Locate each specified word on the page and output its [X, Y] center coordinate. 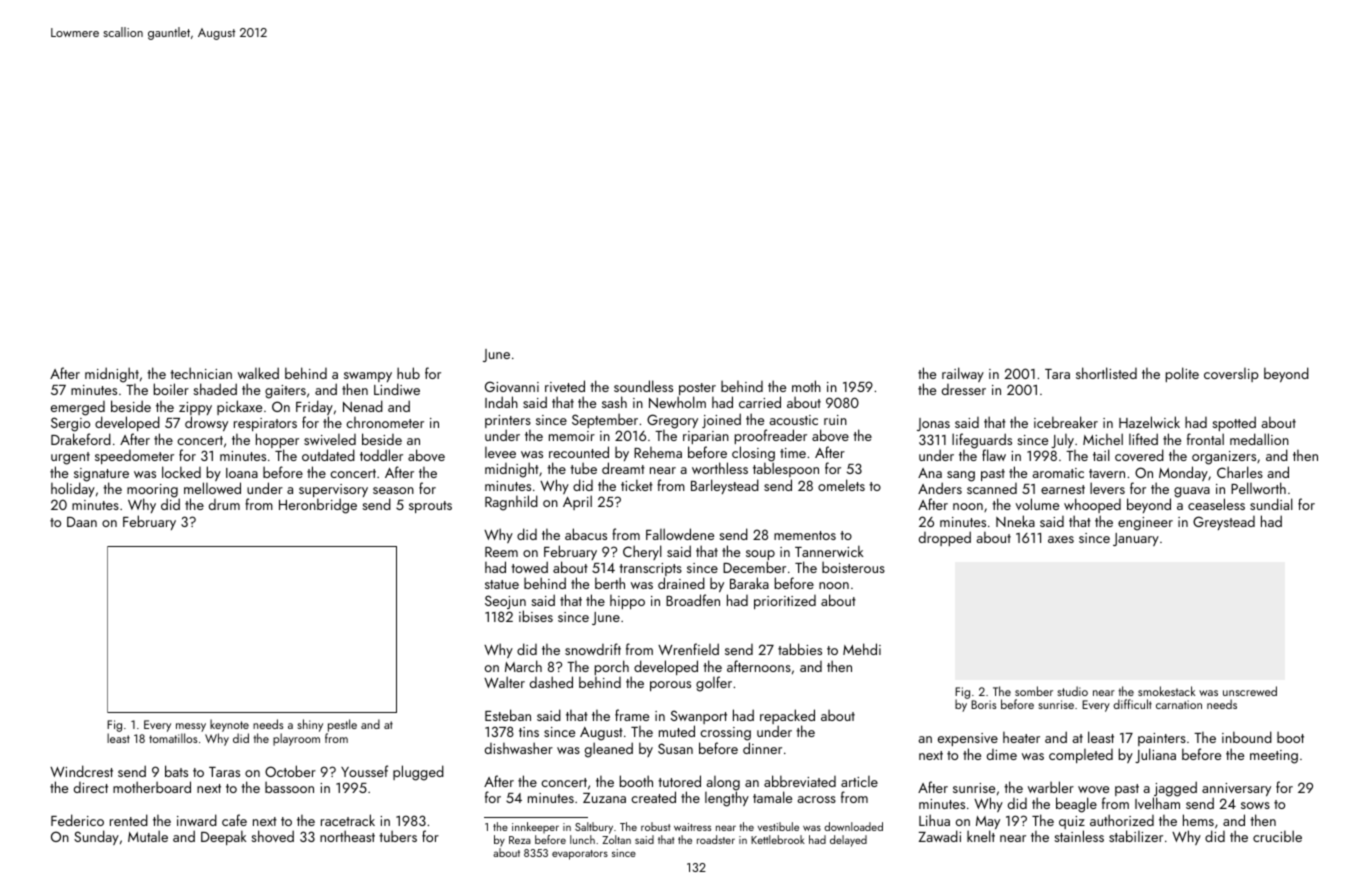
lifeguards [982, 441]
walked [258, 373]
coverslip [1231, 375]
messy [191, 727]
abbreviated [800, 781]
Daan [82, 522]
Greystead [1224, 523]
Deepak [224, 837]
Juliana [1155, 755]
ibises [536, 616]
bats [176, 771]
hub [408, 373]
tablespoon [786, 470]
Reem [501, 552]
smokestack [1167, 691]
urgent [70, 458]
